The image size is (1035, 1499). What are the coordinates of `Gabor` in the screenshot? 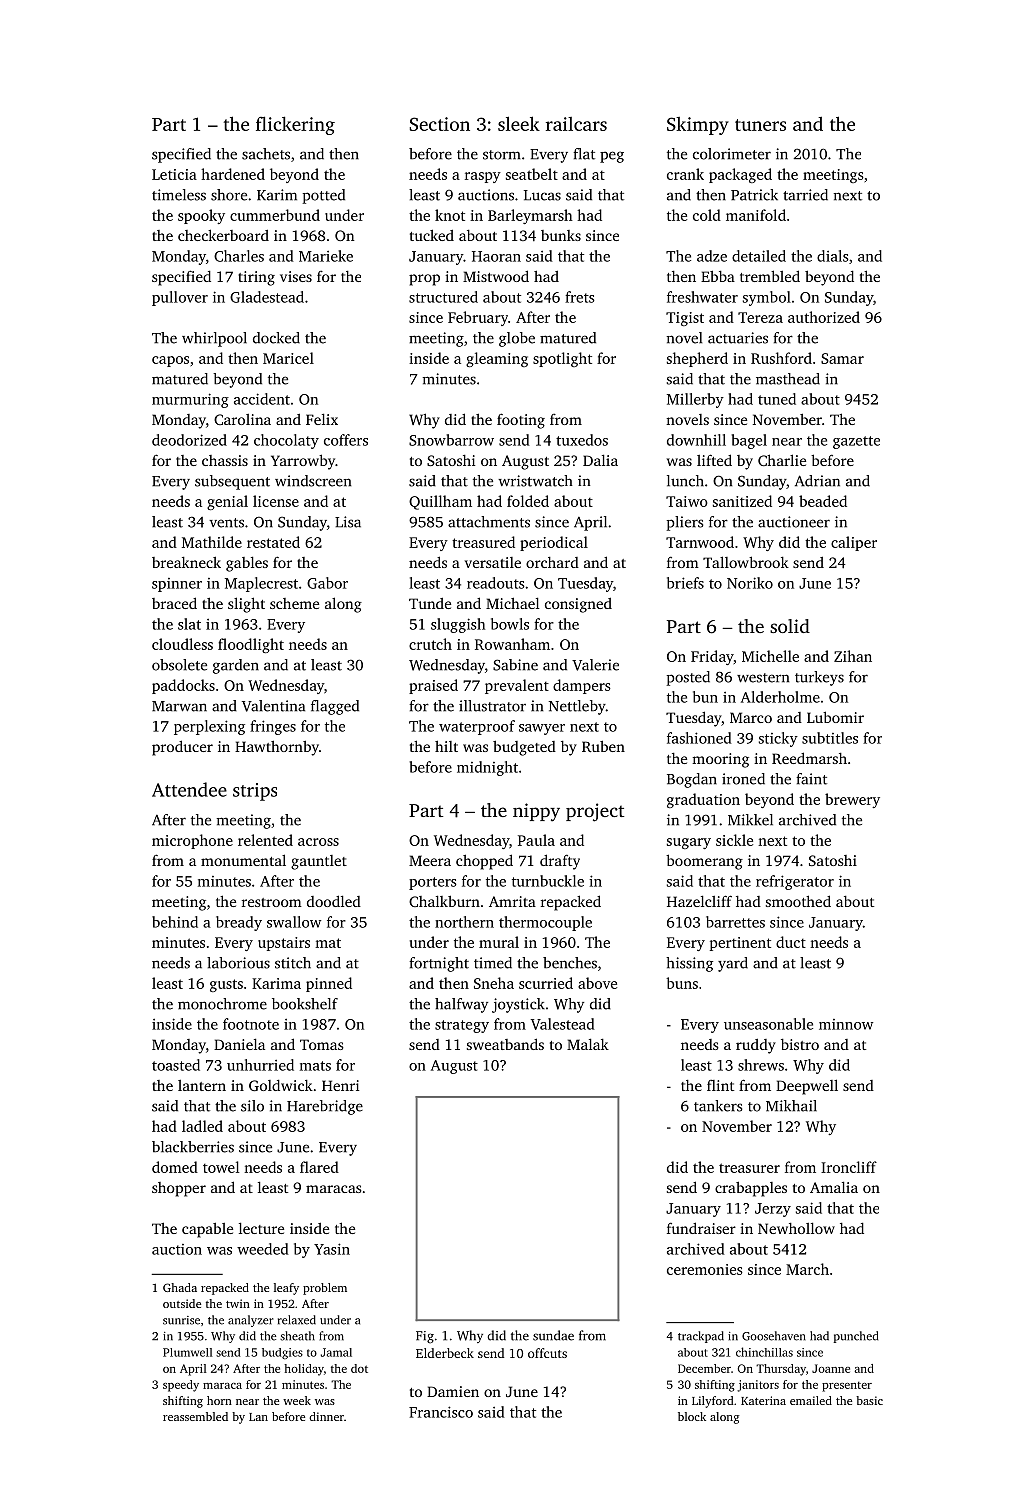 It's located at (327, 583).
